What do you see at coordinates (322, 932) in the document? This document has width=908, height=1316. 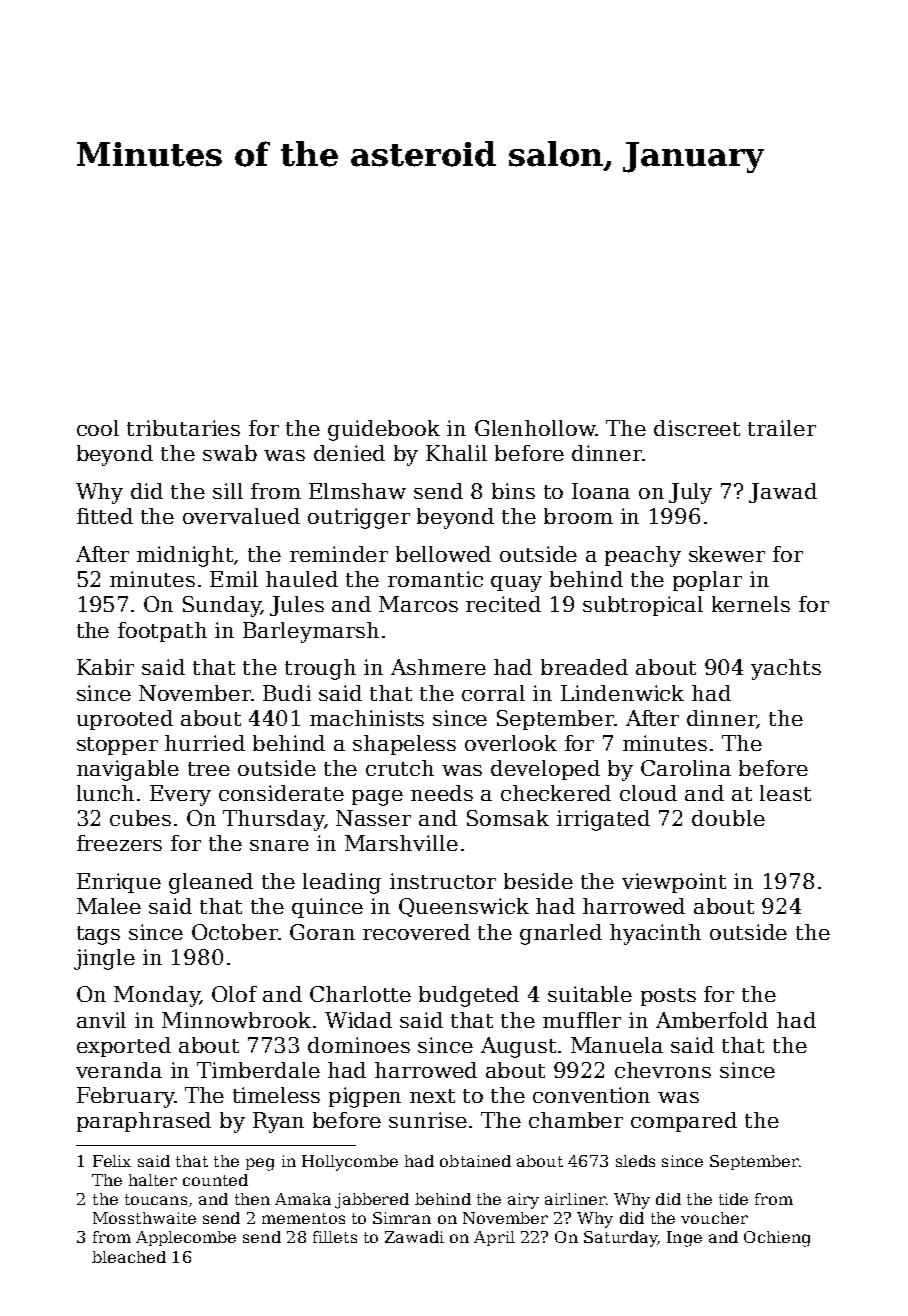 I see `Goran` at bounding box center [322, 932].
